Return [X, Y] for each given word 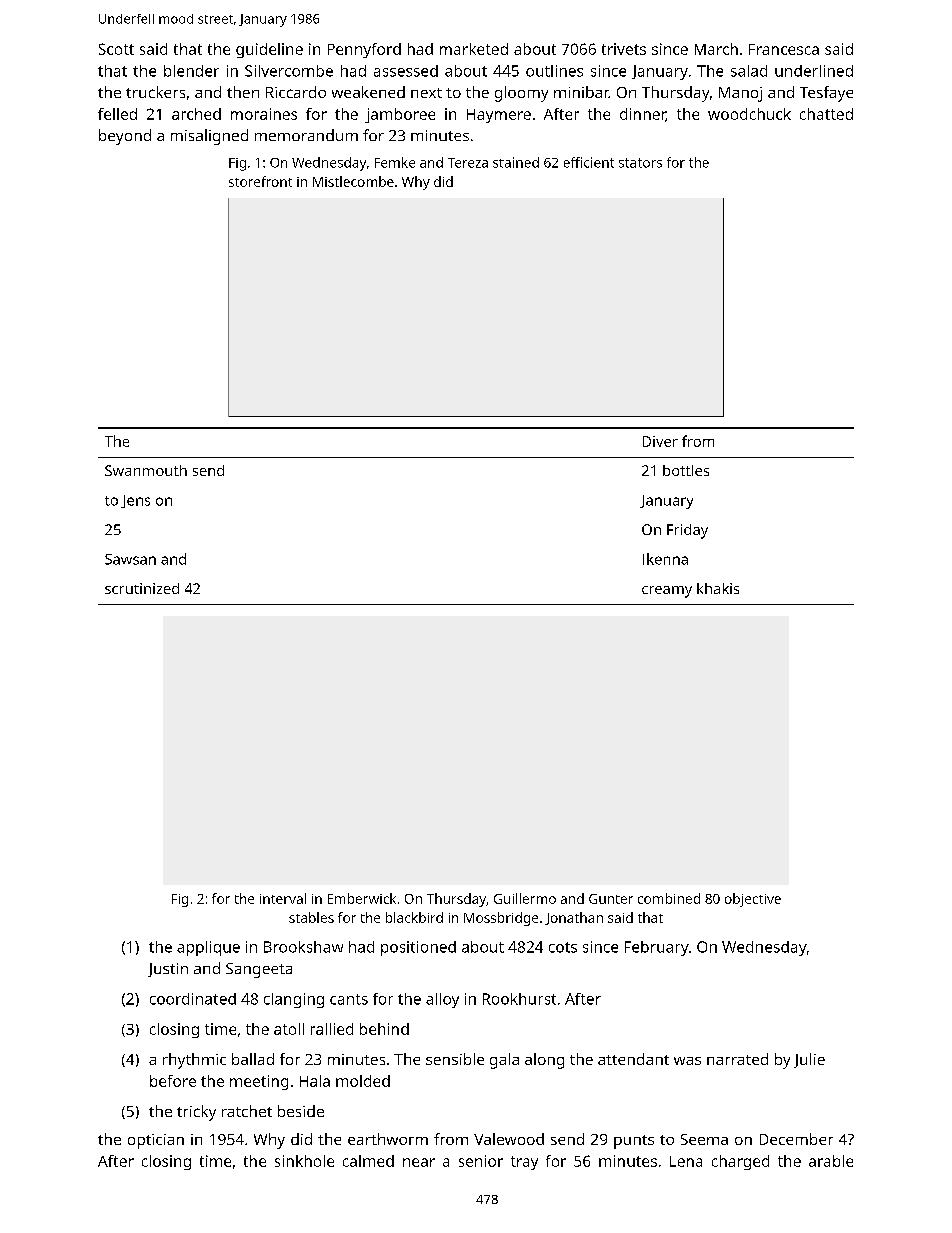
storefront [260, 181]
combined [669, 898]
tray [524, 1163]
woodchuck [749, 114]
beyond [125, 137]
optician [156, 1141]
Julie [809, 1060]
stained [516, 162]
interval [283, 898]
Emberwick [362, 898]
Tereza [468, 163]
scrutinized [142, 588]
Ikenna [665, 559]
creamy [667, 592]
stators [640, 163]
